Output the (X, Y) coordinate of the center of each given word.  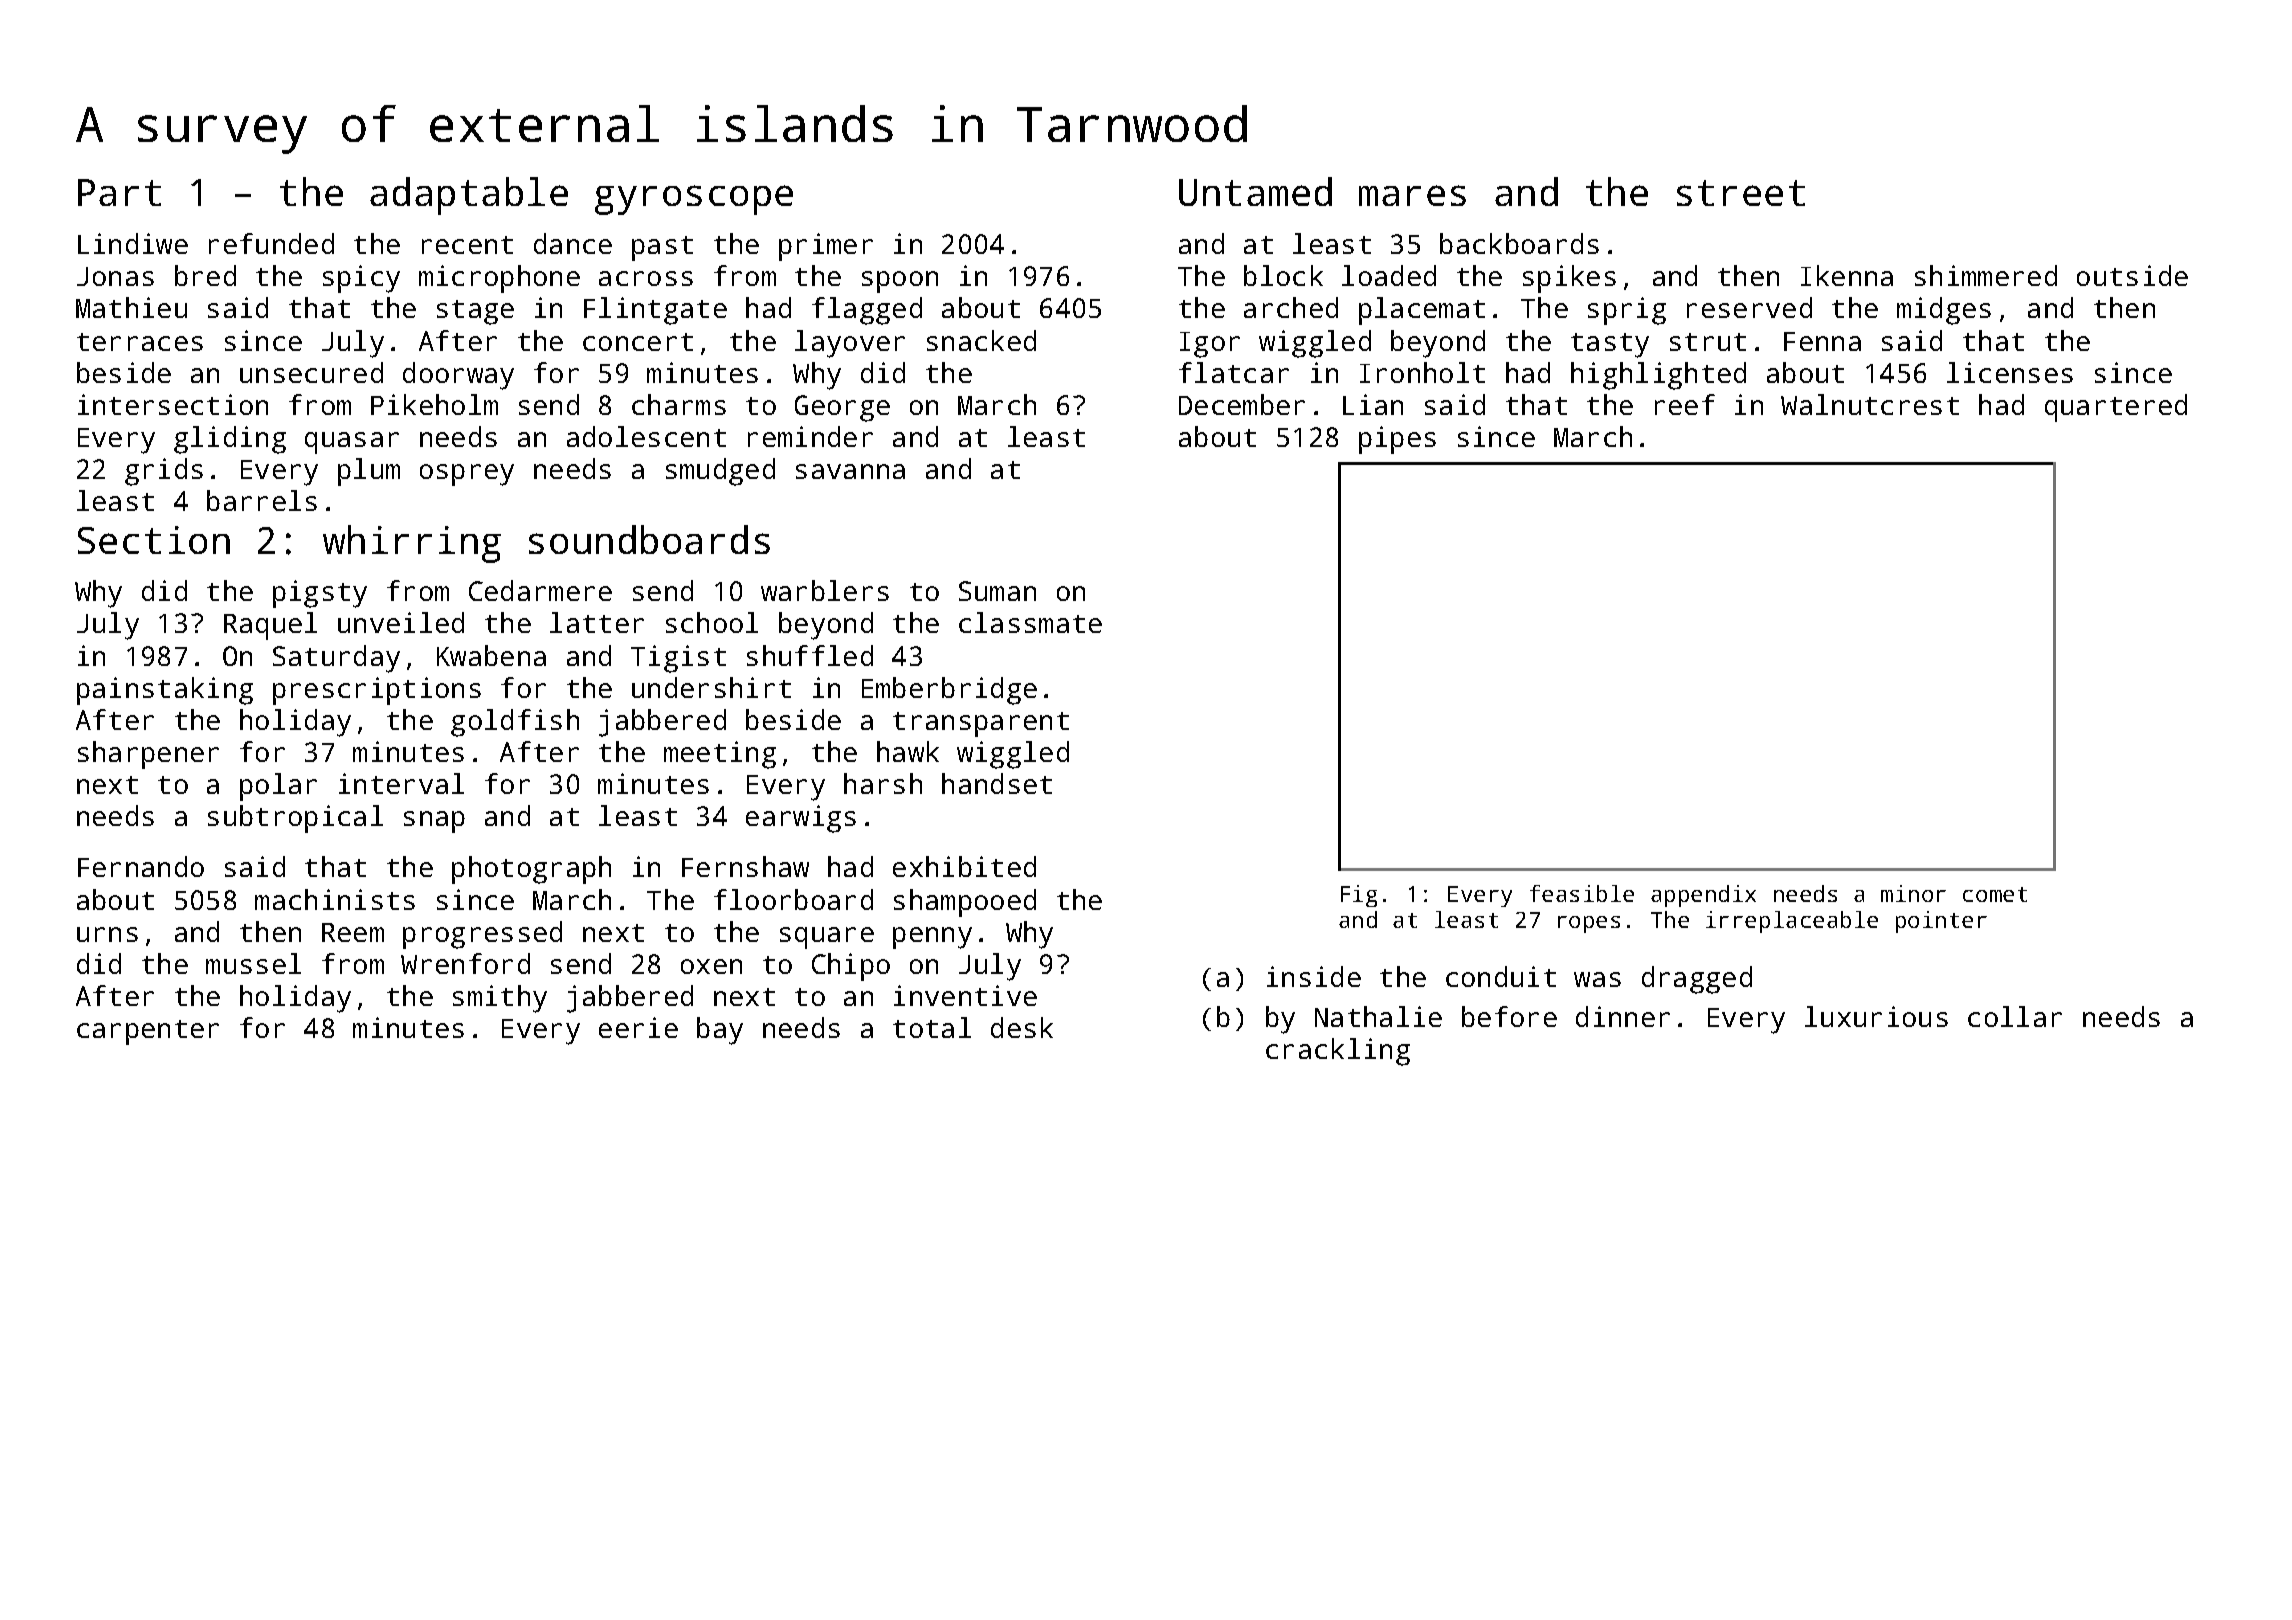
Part (119, 192)
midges (1944, 311)
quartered (2116, 408)
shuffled (810, 655)
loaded (1389, 275)
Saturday (336, 659)
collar (2015, 1016)
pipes (1397, 440)
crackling (1338, 1052)
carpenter (148, 1032)
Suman (997, 591)
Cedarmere (540, 590)
